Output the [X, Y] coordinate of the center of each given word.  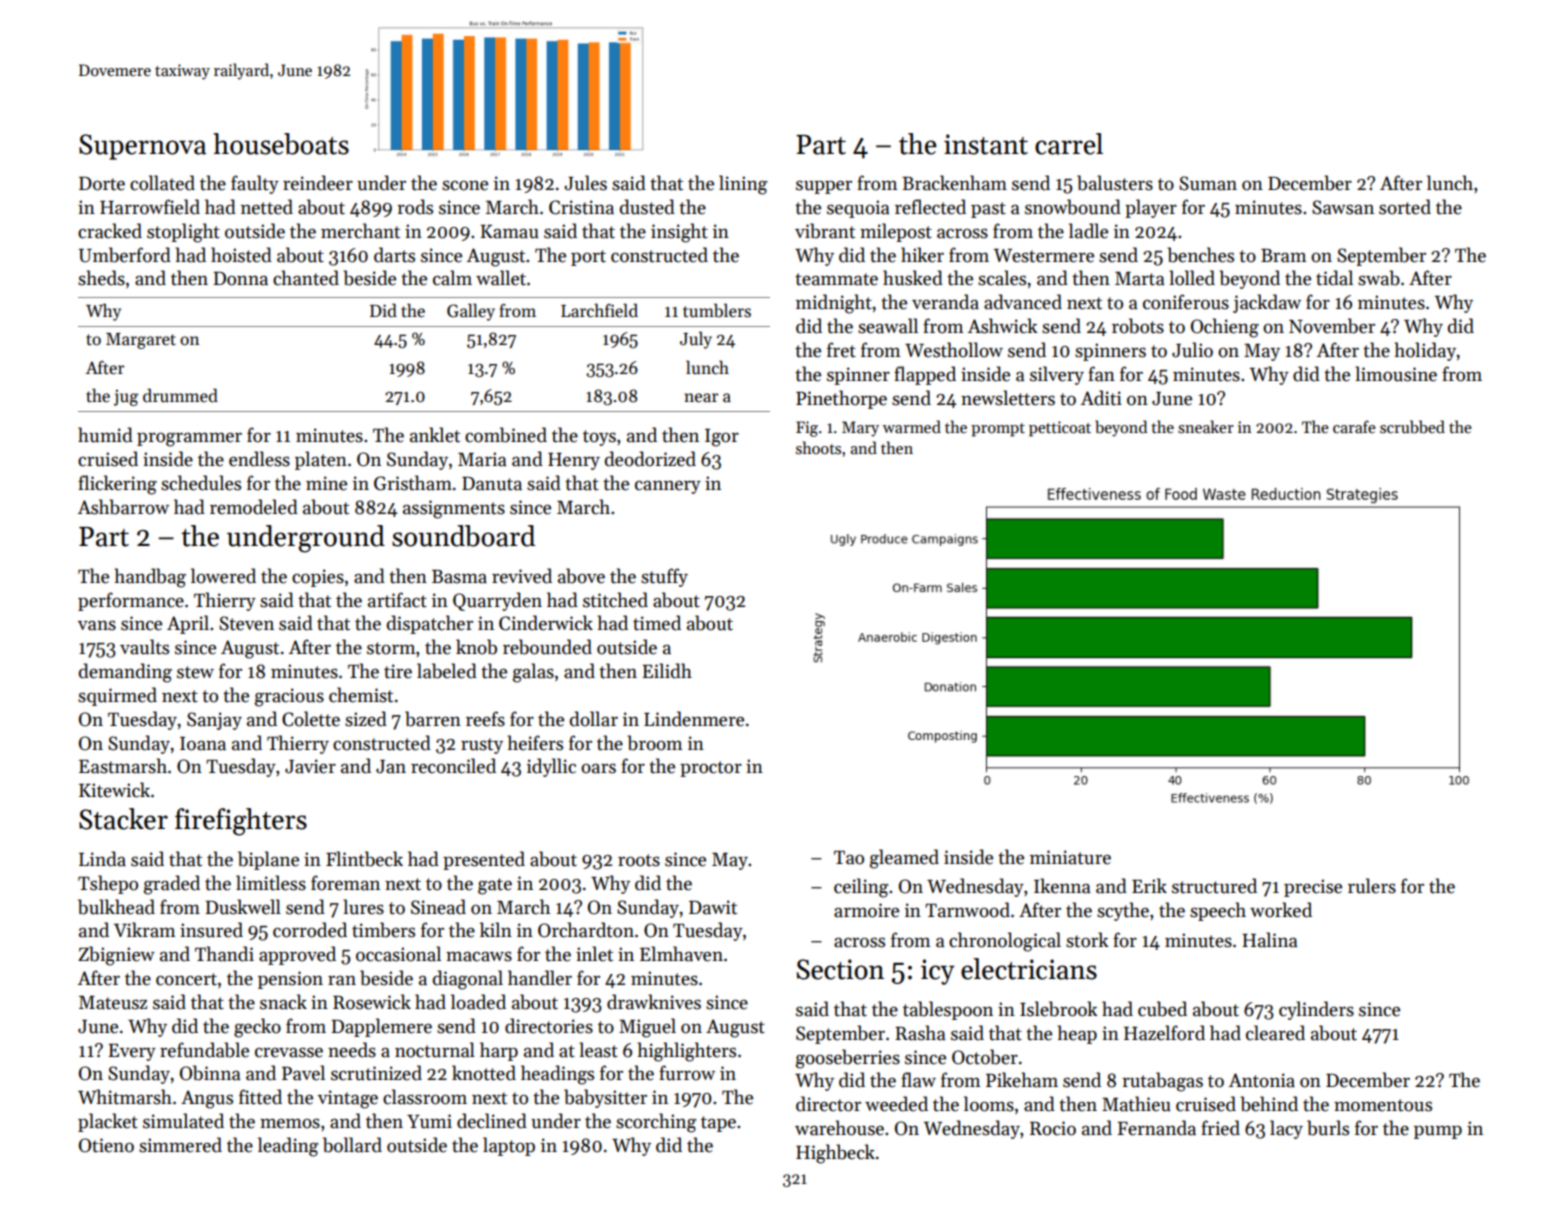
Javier [310, 766]
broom [654, 743]
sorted [1405, 207]
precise [1313, 888]
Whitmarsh [125, 1097]
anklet [435, 435]
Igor [722, 438]
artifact [397, 600]
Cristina [581, 207]
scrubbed [1412, 427]
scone [465, 186]
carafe [1354, 426]
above [581, 576]
